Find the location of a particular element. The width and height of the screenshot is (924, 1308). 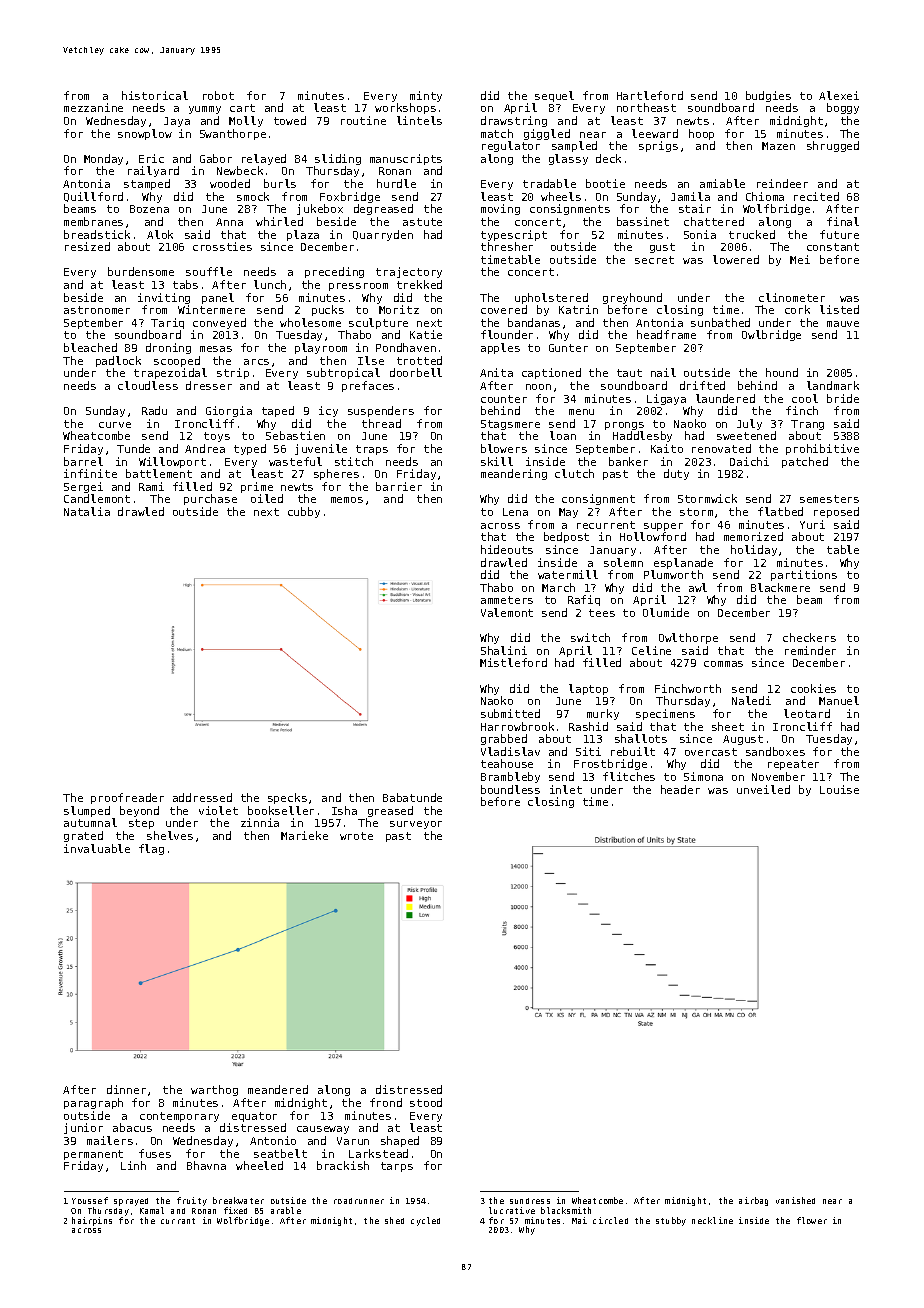

hairpins is located at coordinates (92, 1221).
